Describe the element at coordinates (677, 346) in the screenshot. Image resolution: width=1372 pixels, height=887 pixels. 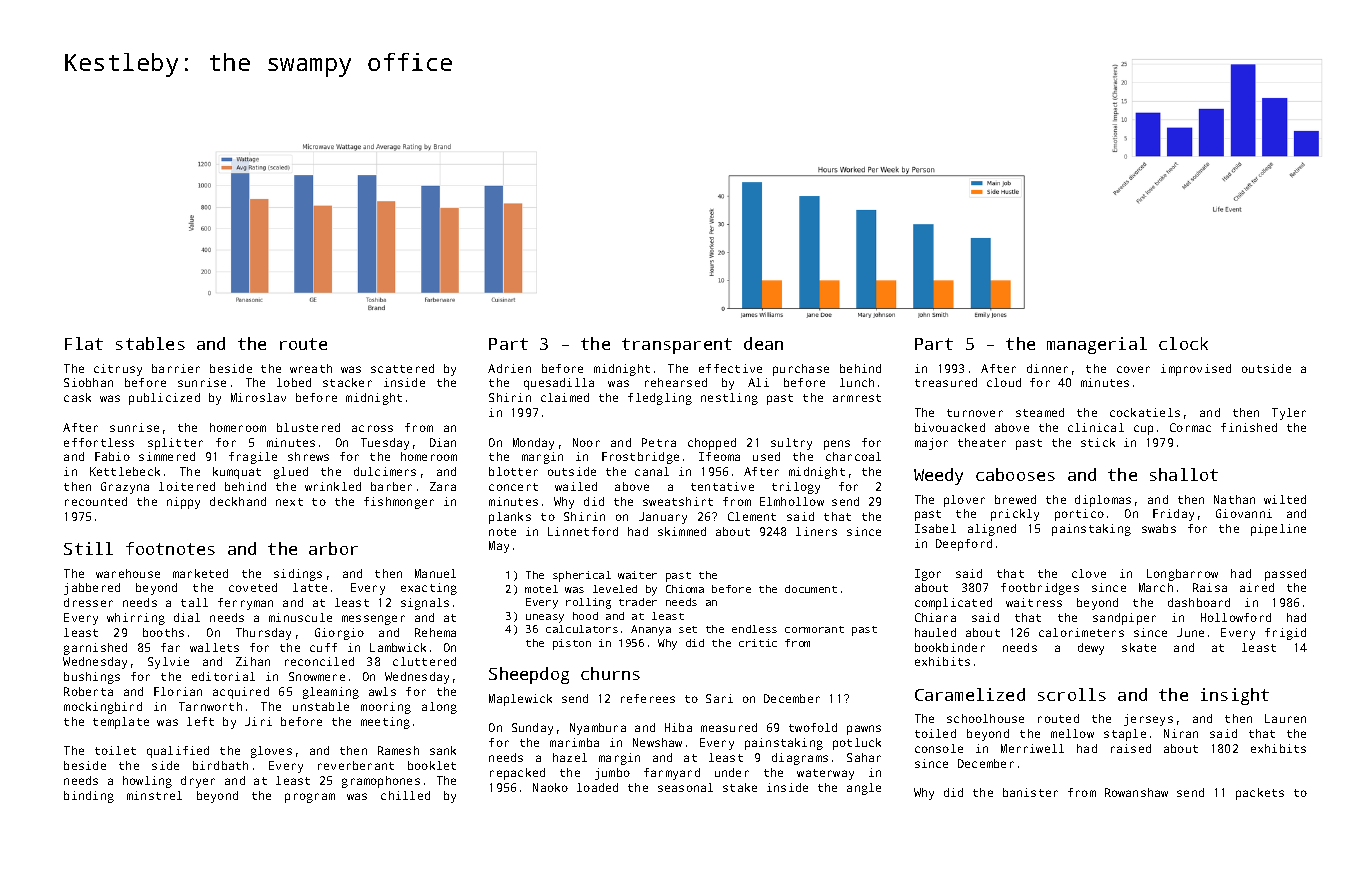
I see `transparent` at that location.
